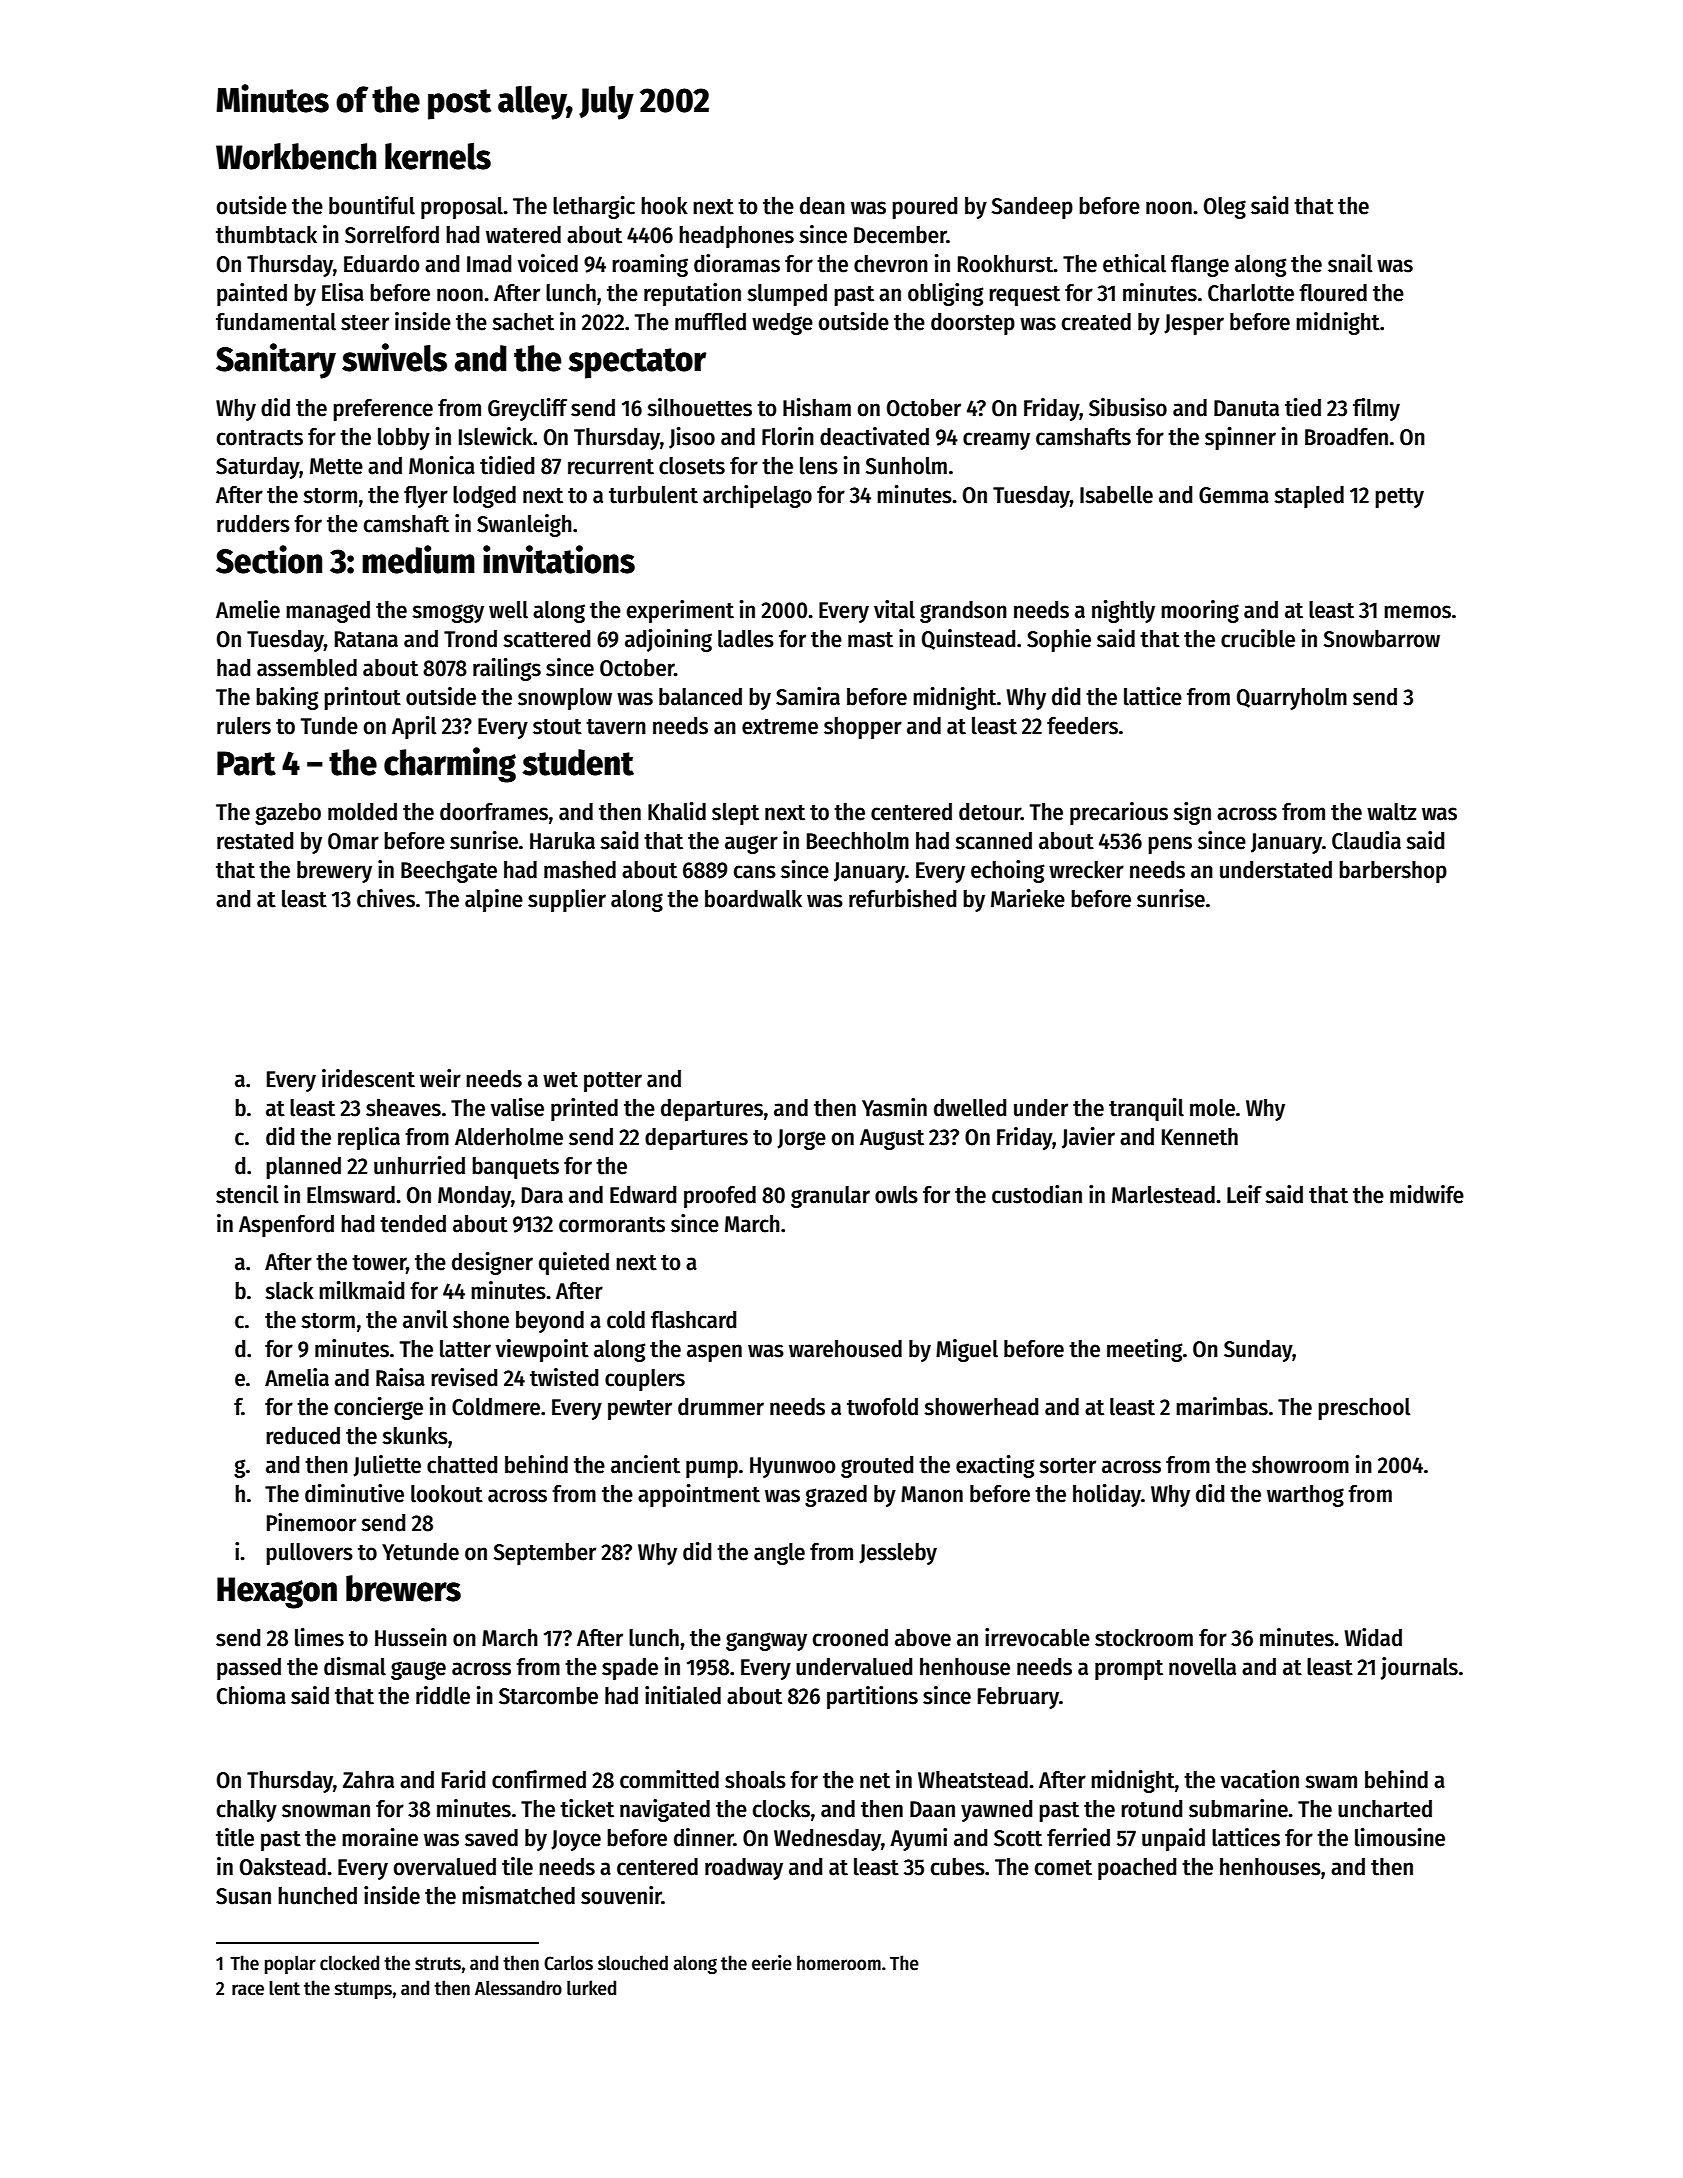 Image resolution: width=1683 pixels, height=2178 pixels. What do you see at coordinates (839, 1963) in the screenshot?
I see `homeroom` at bounding box center [839, 1963].
